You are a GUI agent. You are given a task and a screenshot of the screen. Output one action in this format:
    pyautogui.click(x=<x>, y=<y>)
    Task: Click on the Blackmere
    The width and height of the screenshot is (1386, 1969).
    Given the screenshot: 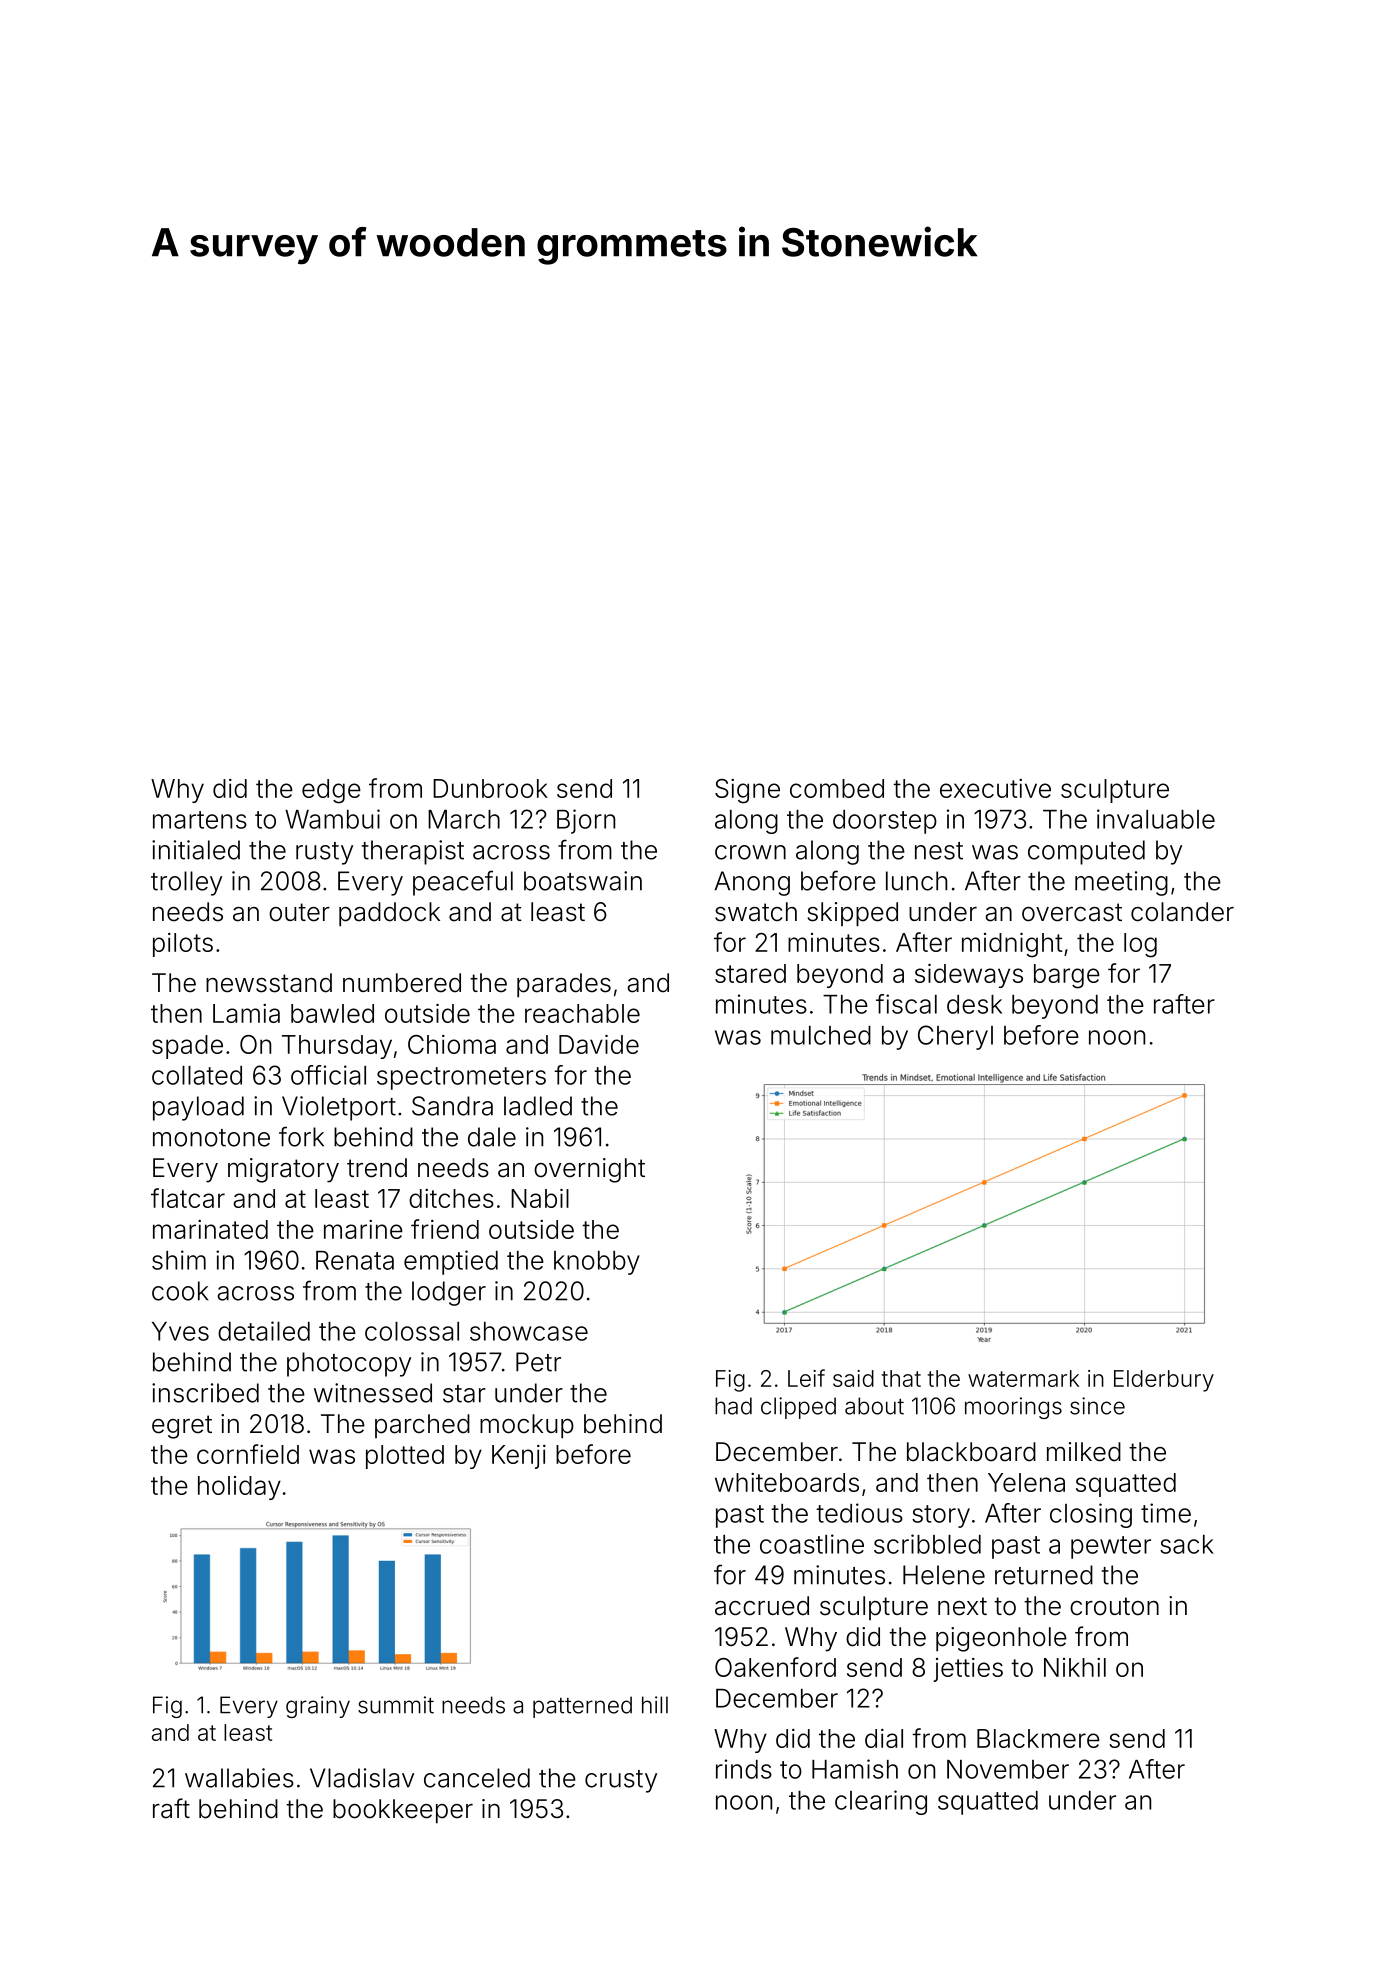 What is the action you would take?
    pyautogui.click(x=1038, y=1738)
